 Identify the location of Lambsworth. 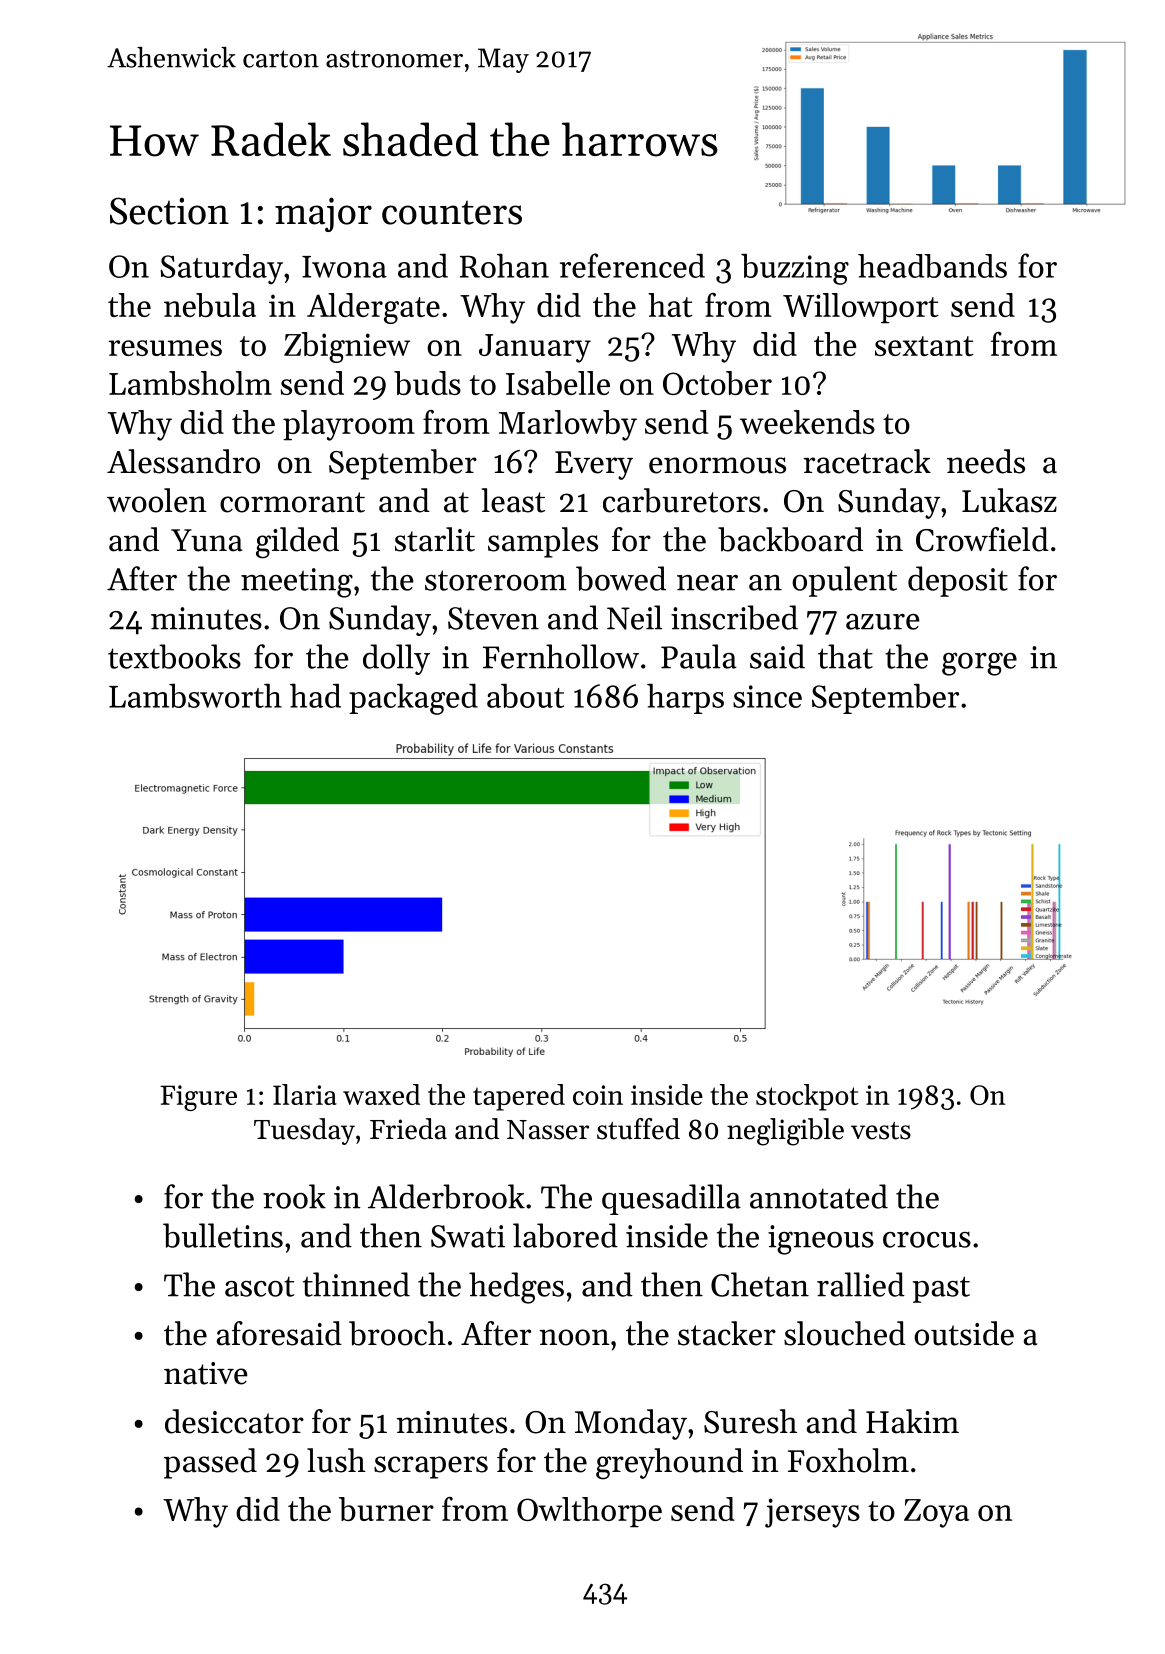
(195, 695).
